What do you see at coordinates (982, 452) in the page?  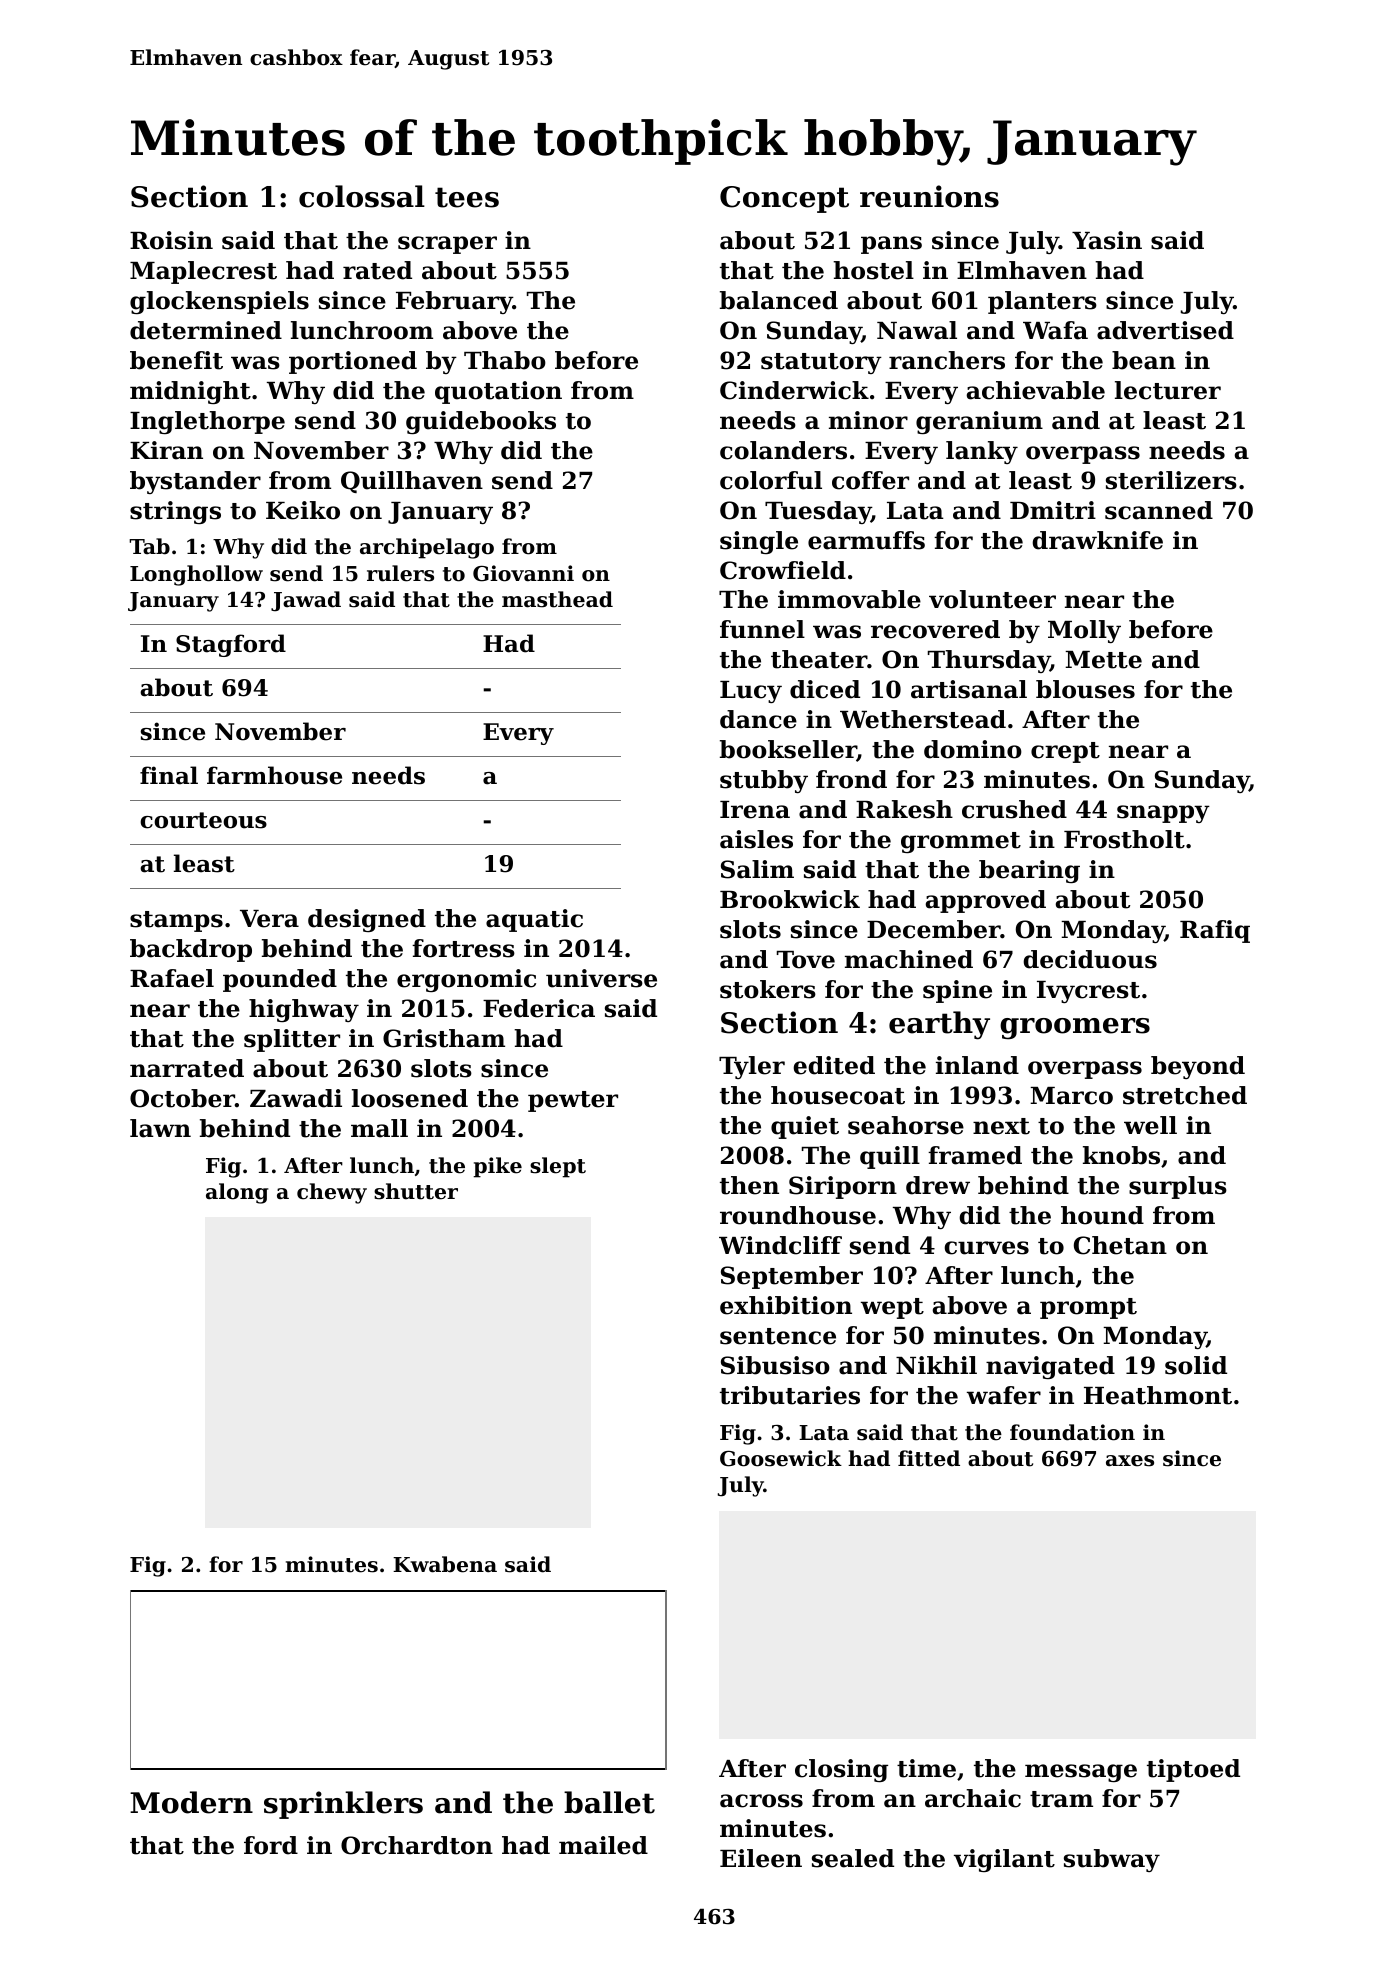 I see `lanky` at bounding box center [982, 452].
